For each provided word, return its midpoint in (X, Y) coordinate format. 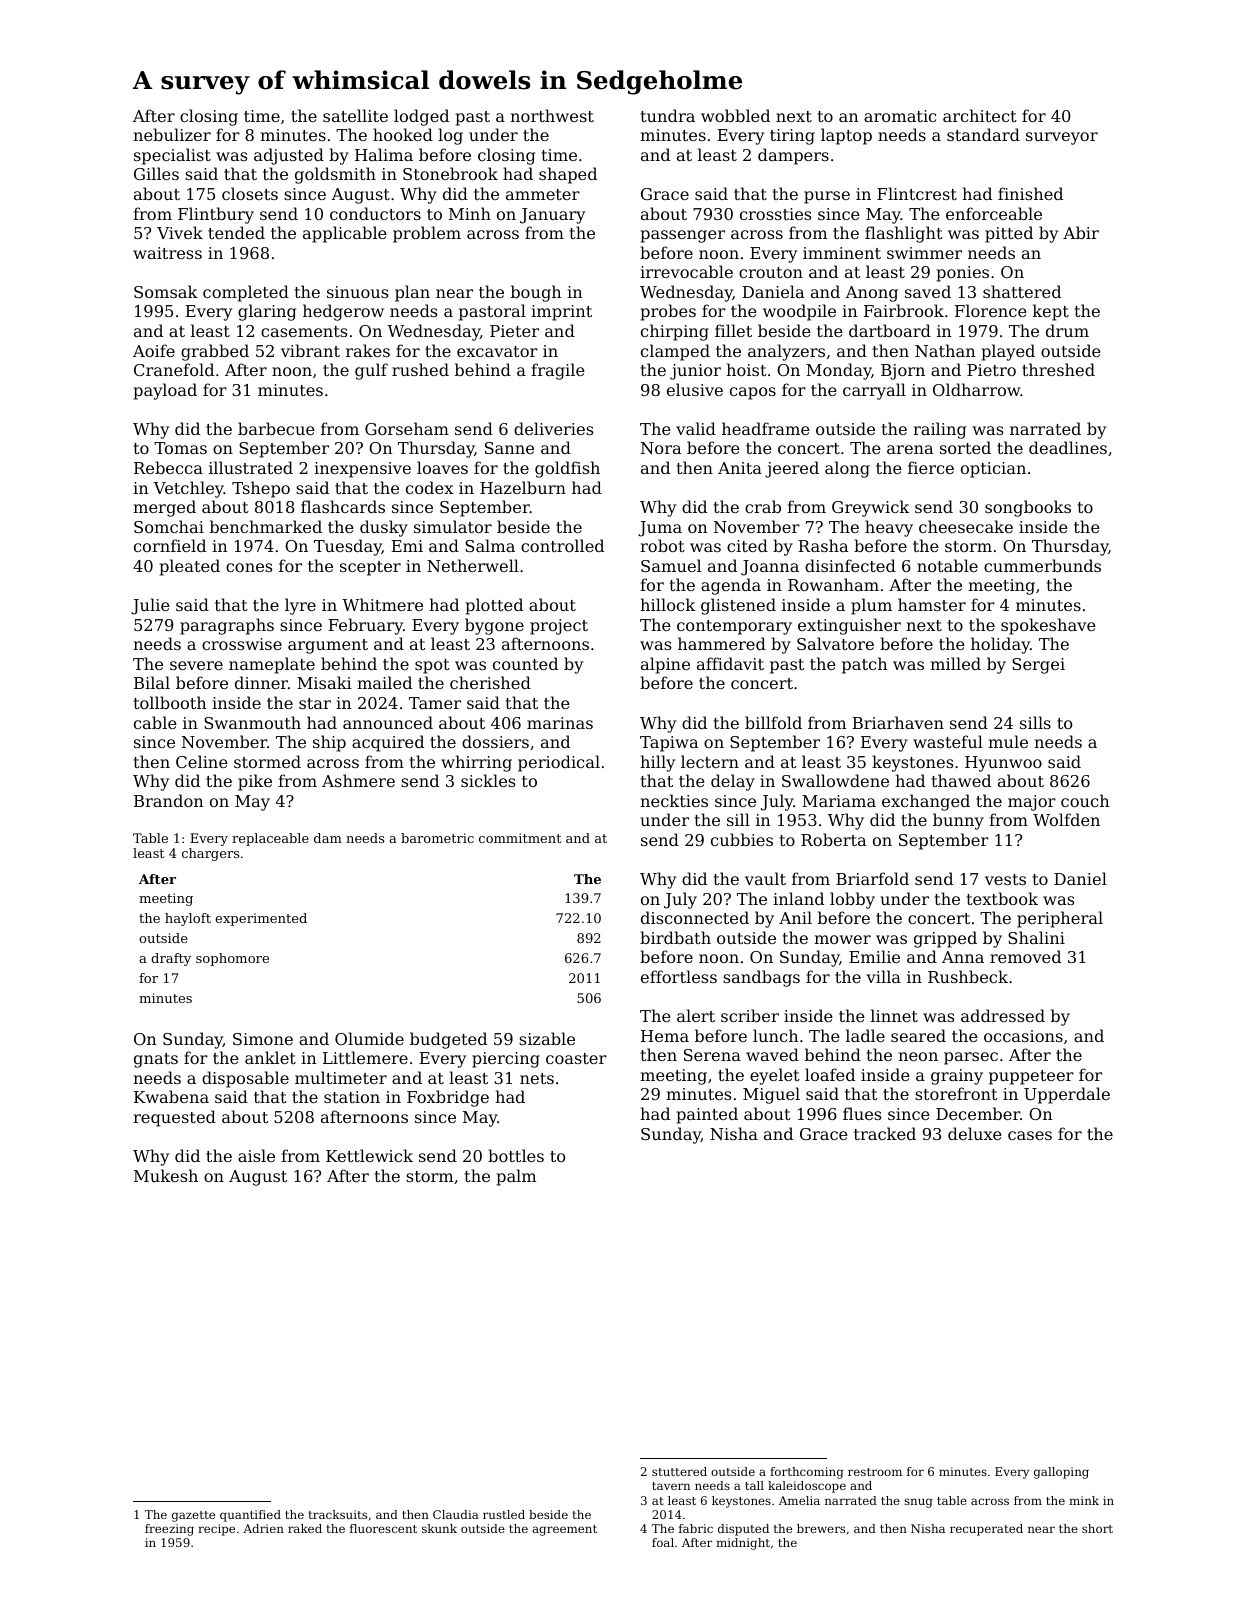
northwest (552, 115)
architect (980, 115)
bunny (958, 821)
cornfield (170, 545)
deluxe (975, 1133)
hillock (667, 604)
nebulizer (172, 134)
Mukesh (166, 1175)
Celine (202, 761)
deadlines (1068, 447)
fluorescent (383, 1528)
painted (707, 1115)
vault (765, 878)
